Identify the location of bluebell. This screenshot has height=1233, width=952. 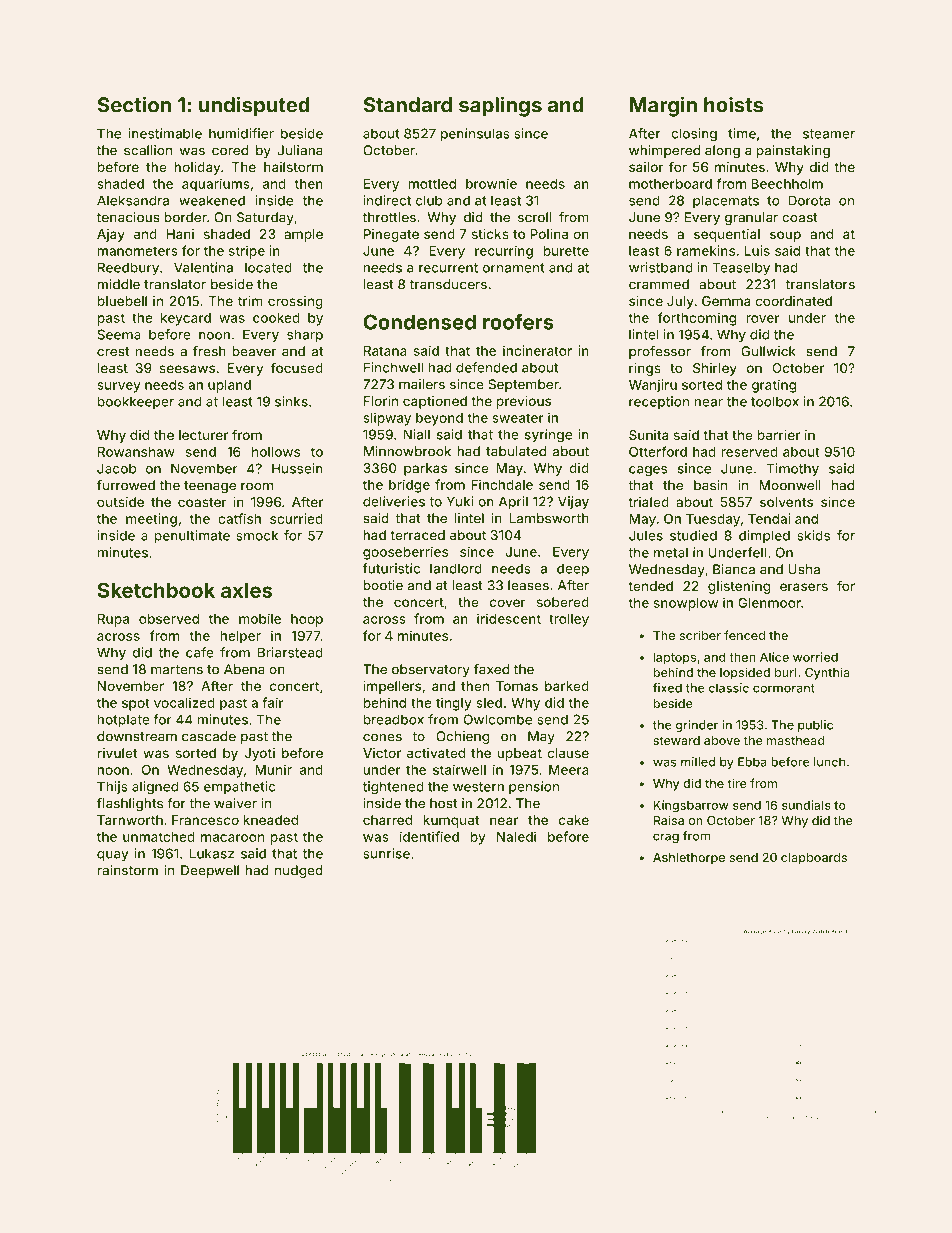
(122, 301).
